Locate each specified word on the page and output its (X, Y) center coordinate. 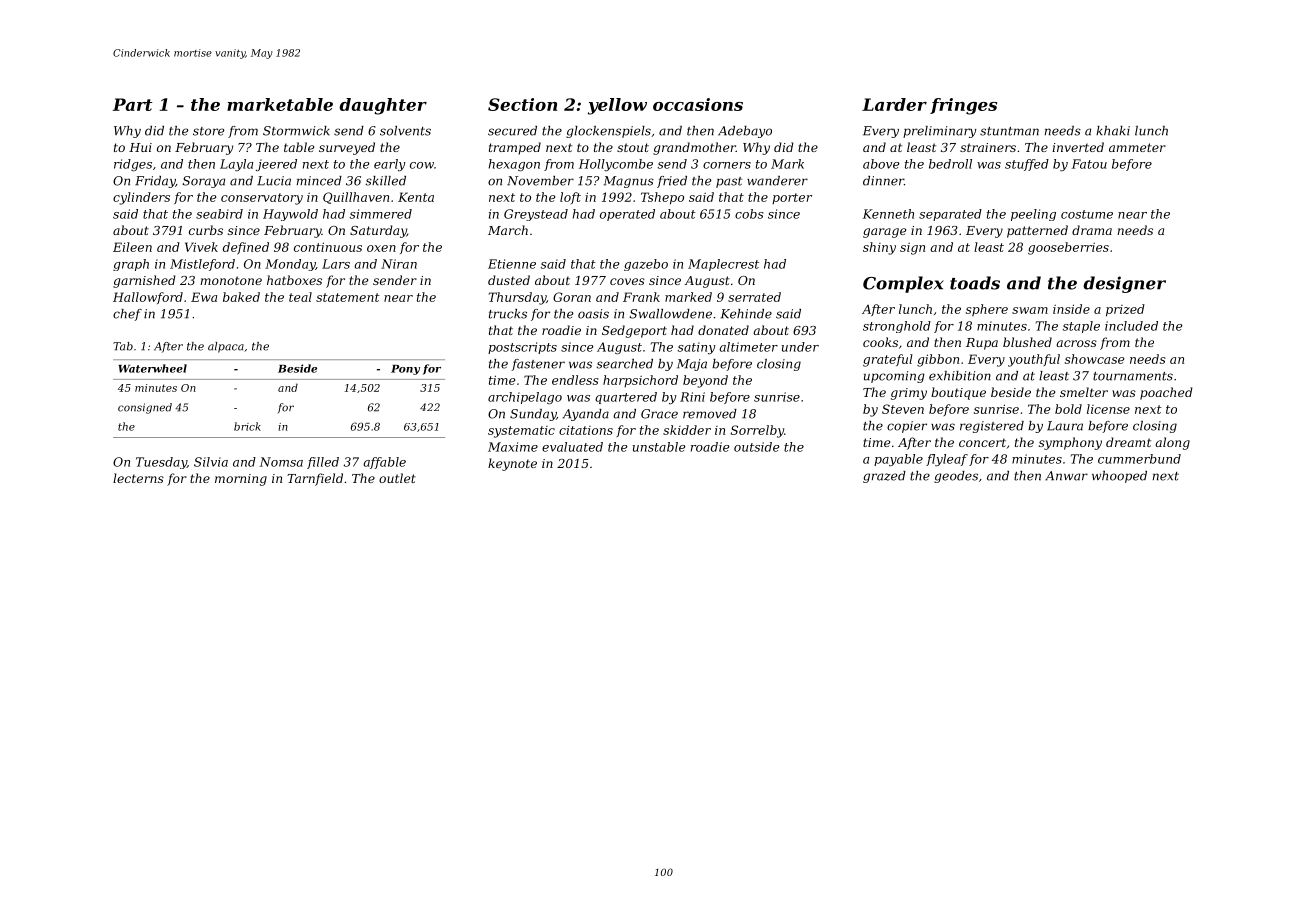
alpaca (226, 347)
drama (1092, 230)
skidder (687, 430)
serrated (754, 297)
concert (982, 442)
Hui (140, 147)
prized (1125, 310)
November (540, 181)
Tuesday (161, 463)
